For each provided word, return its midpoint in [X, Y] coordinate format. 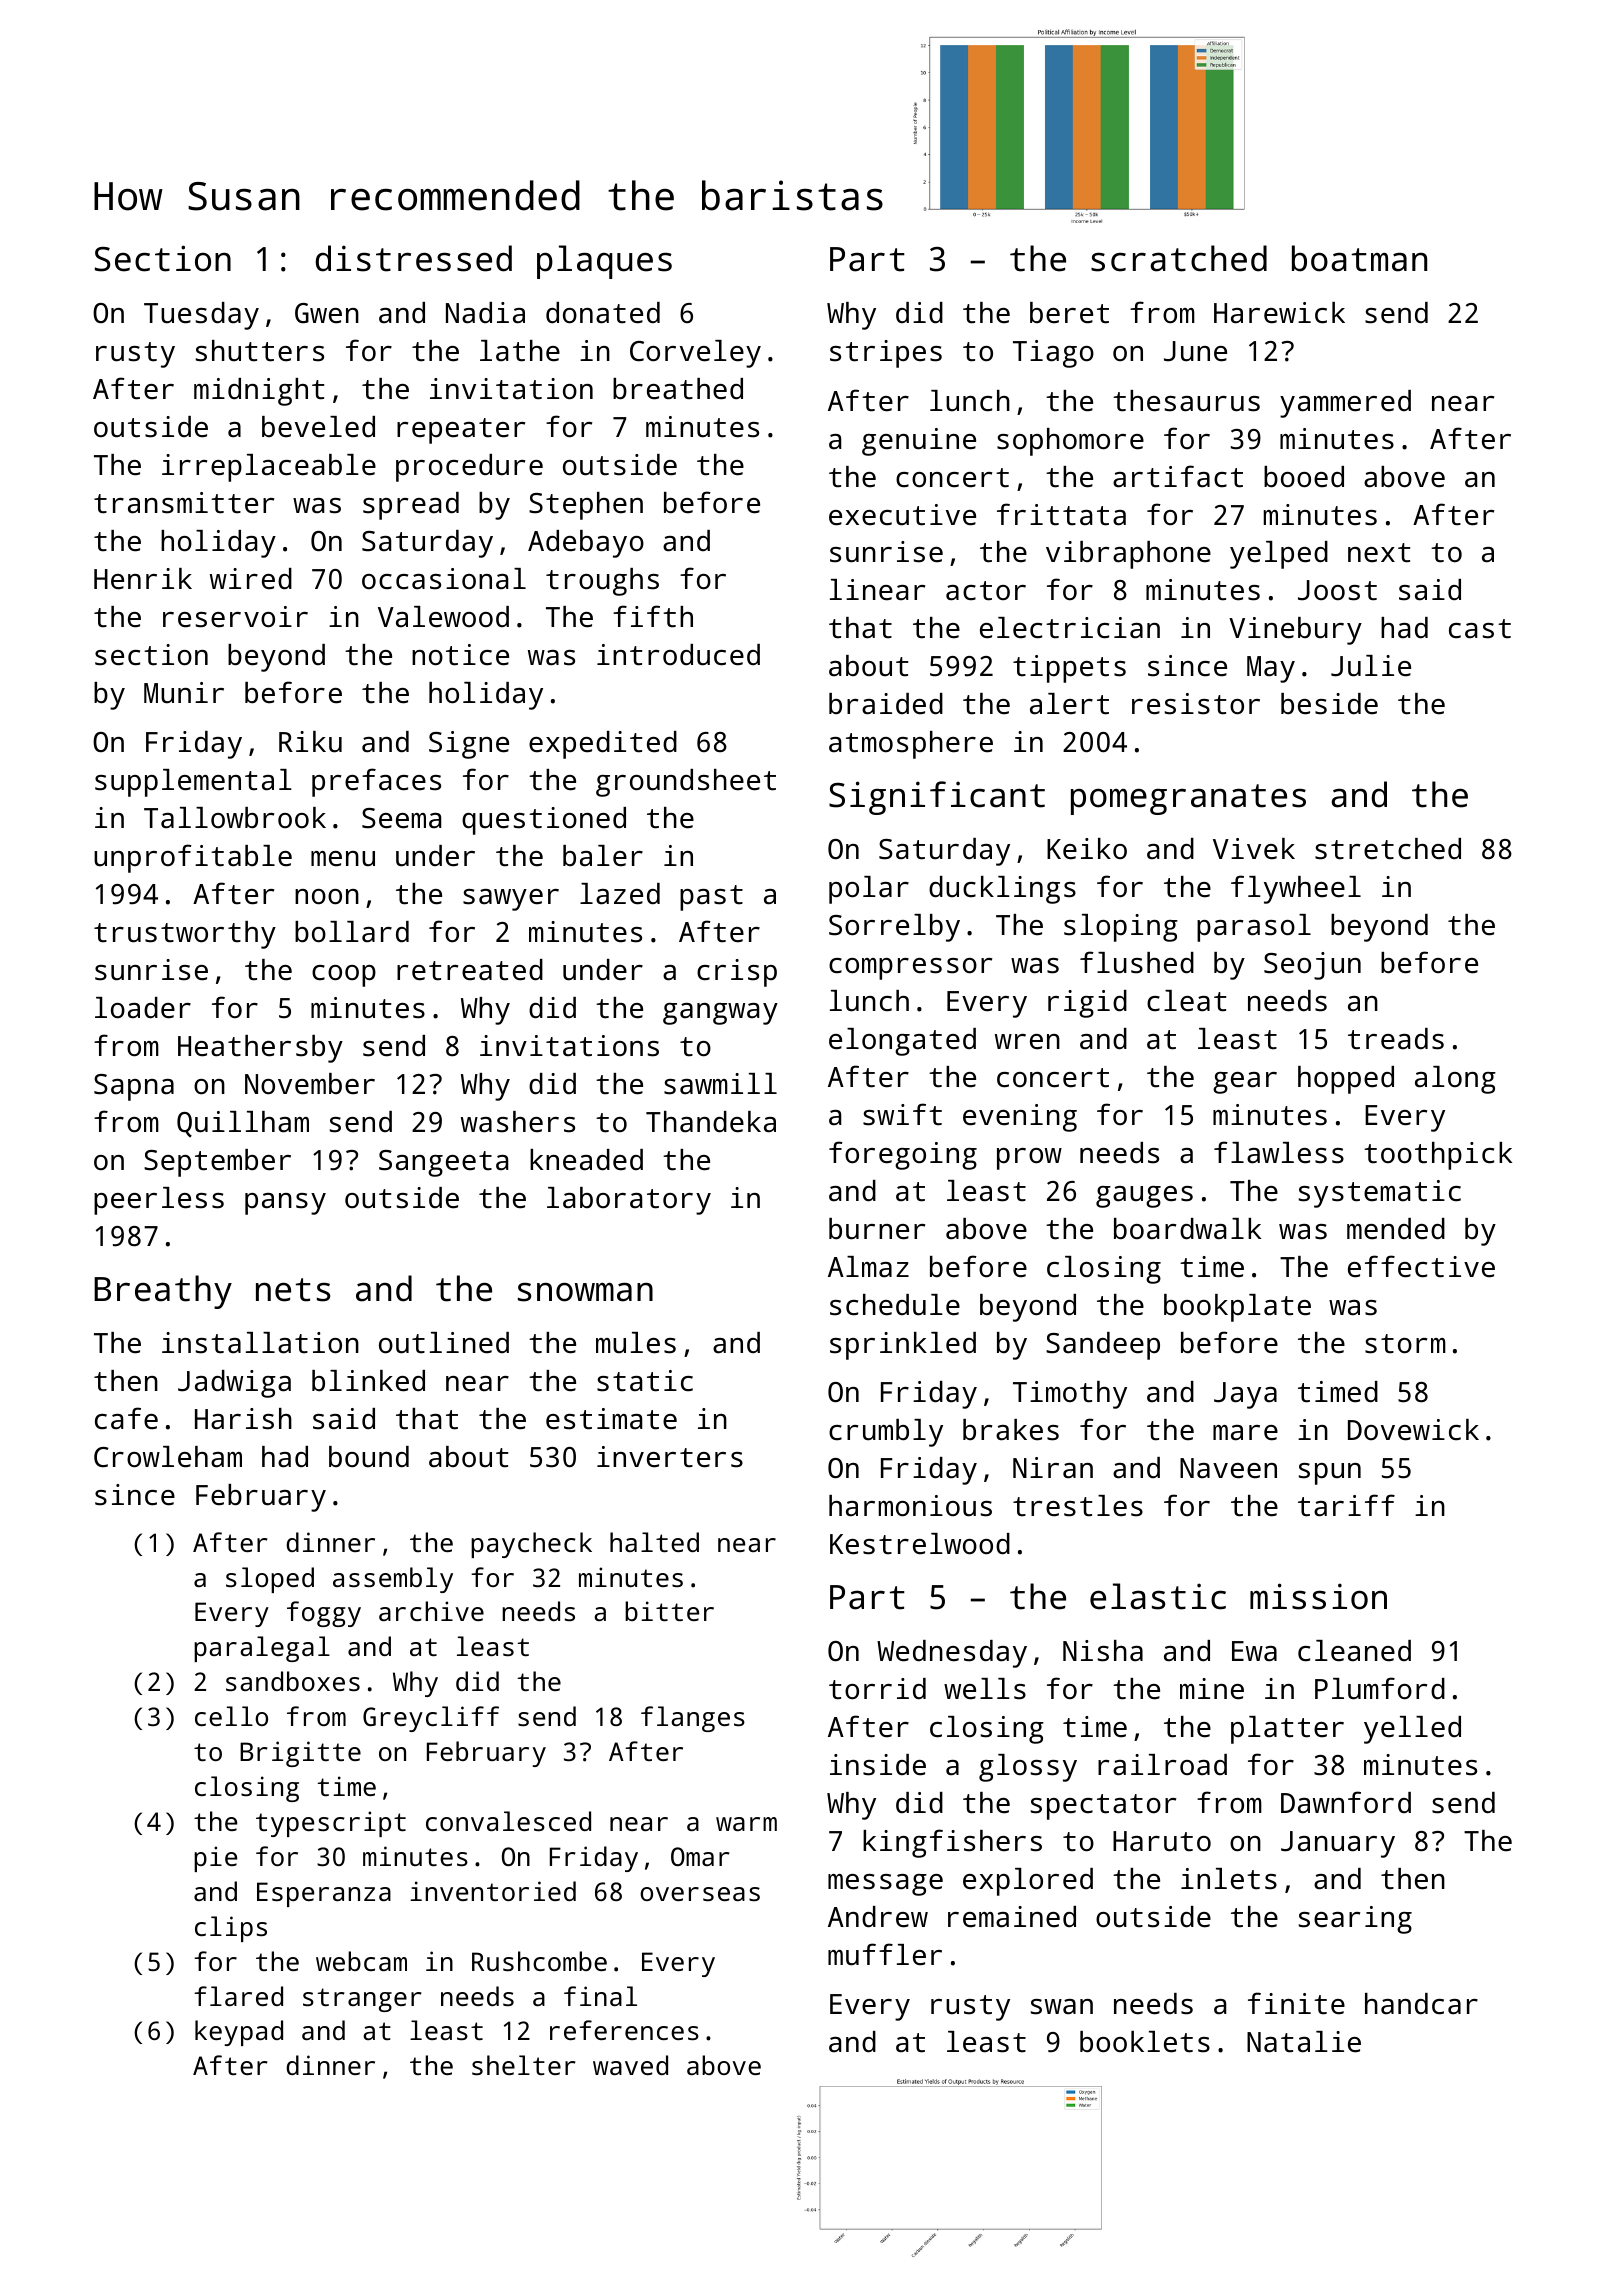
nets [293, 1290]
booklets [1145, 2042]
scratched [1179, 258]
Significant [937, 798]
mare [1245, 1433]
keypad [239, 2033]
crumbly [886, 1433]
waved [630, 2065]
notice [460, 655]
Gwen [327, 313]
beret [1069, 313]
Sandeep [1103, 1346]
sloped [270, 1580]
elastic [1158, 1596]
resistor [1196, 704]
